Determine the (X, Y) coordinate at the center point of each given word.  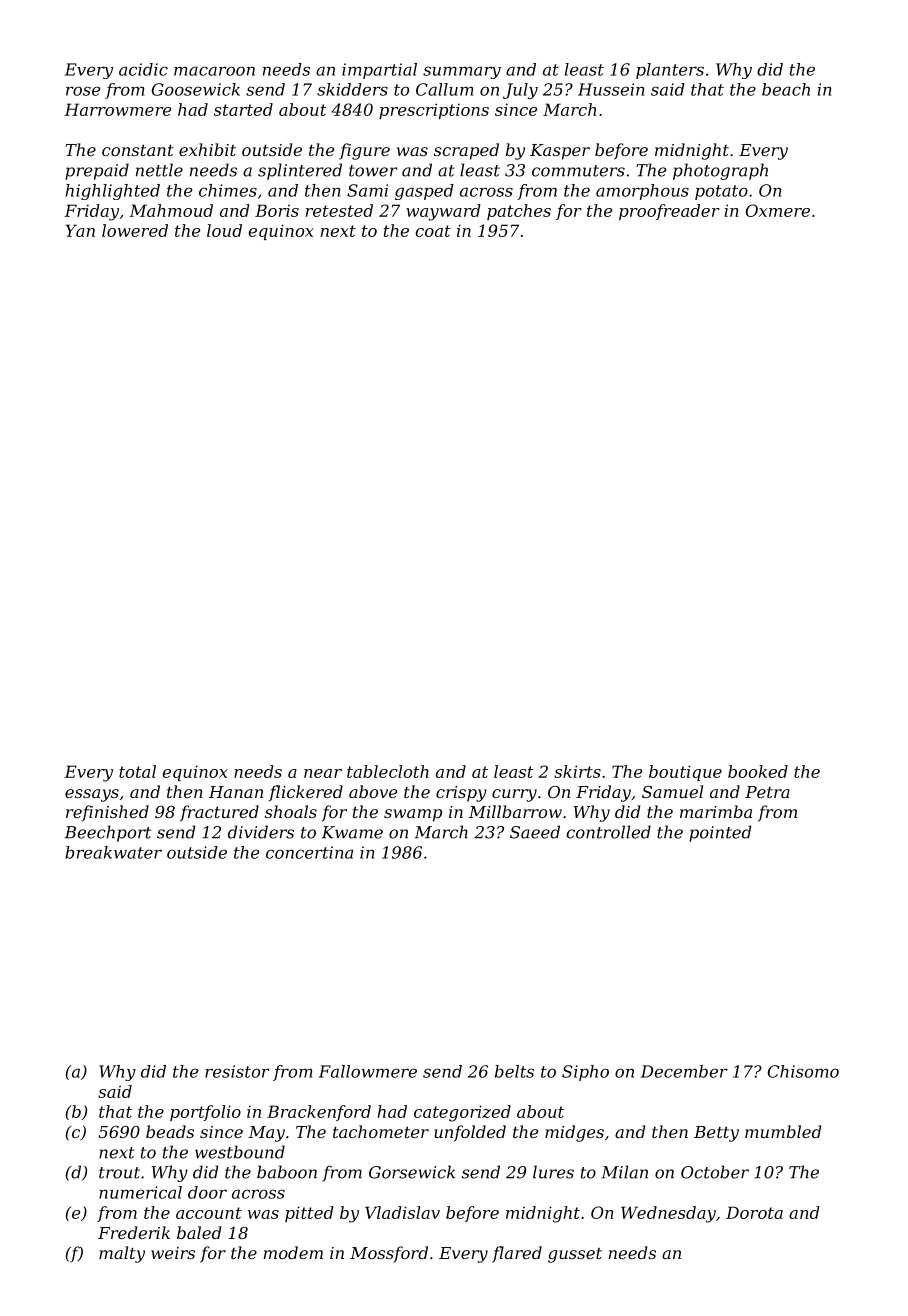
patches (519, 212)
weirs (173, 1253)
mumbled (783, 1131)
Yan (80, 230)
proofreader (669, 212)
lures (553, 1172)
